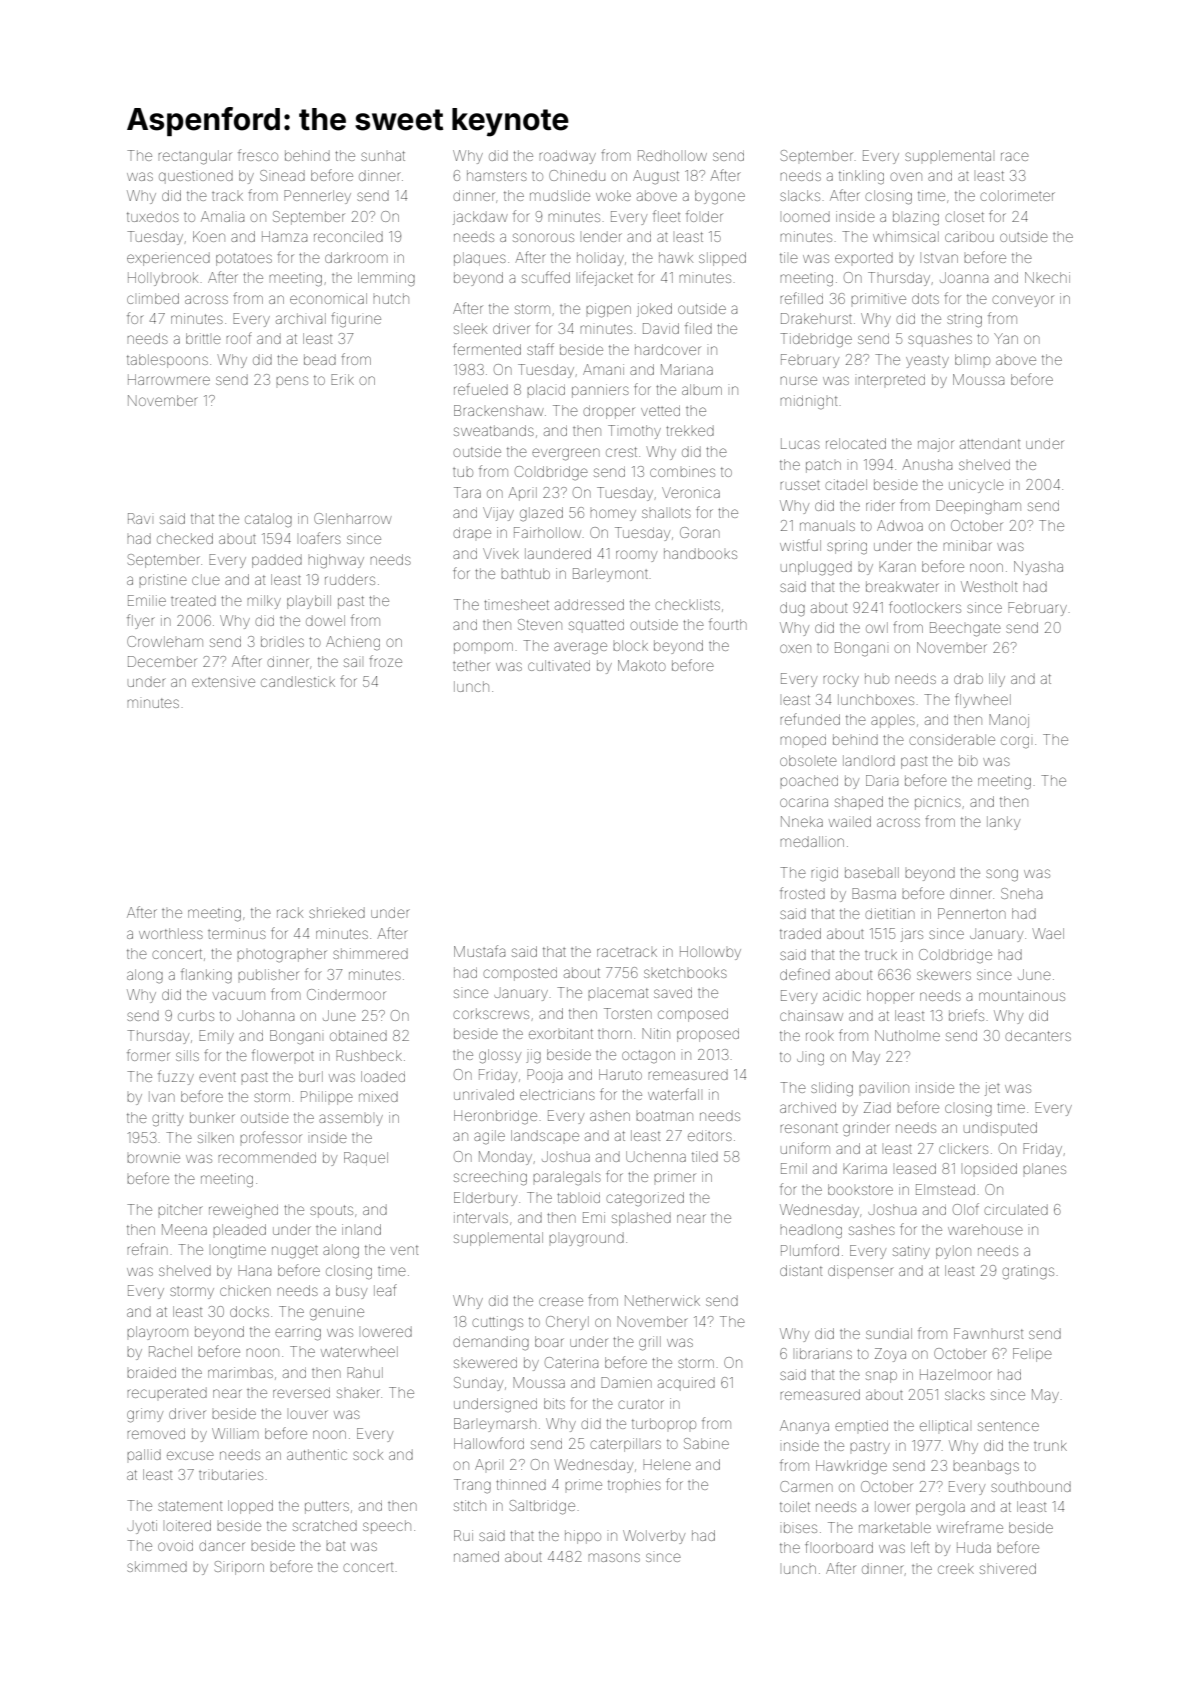 The image size is (1201, 1698). I want to click on roadway, so click(567, 157).
